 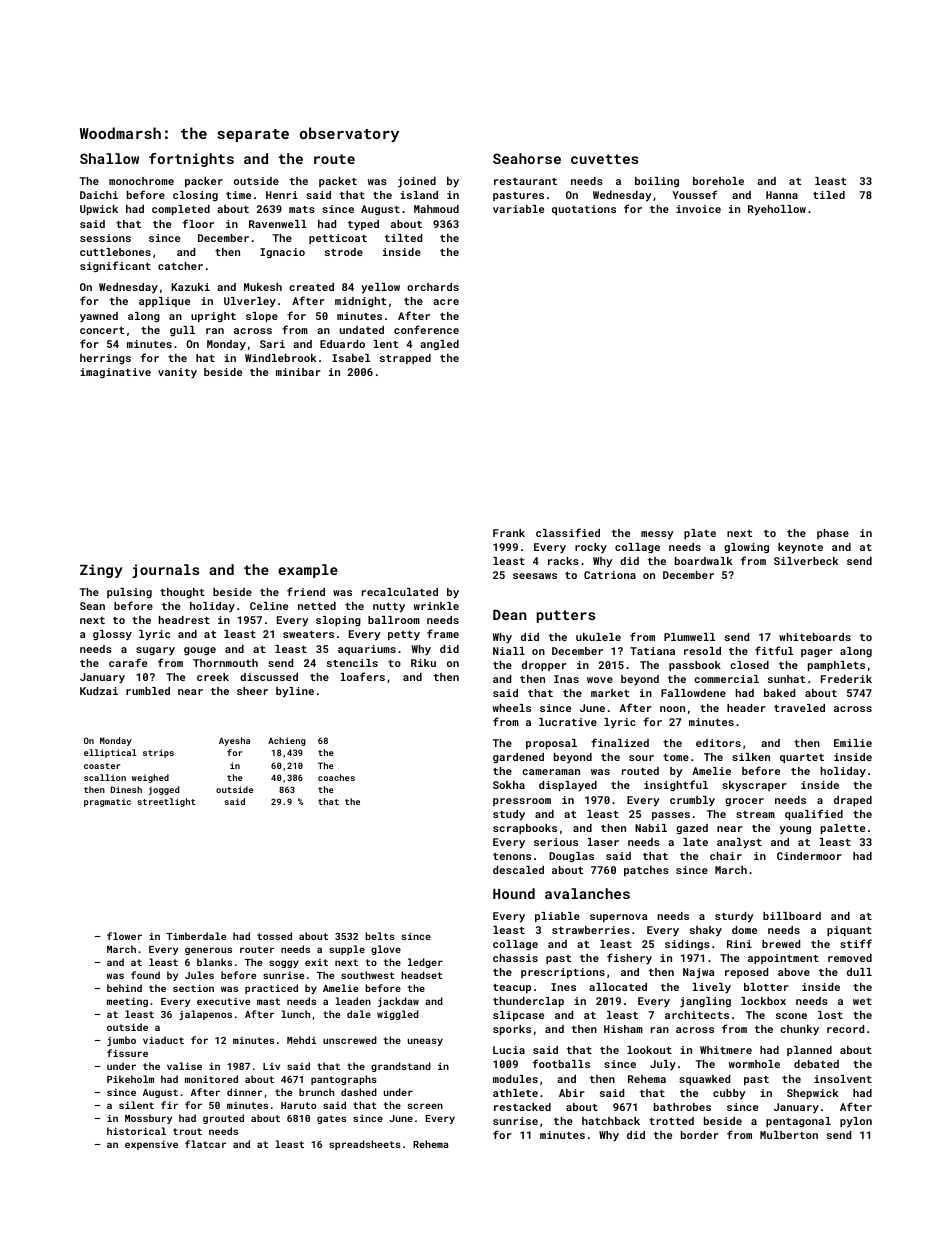 What do you see at coordinates (101, 571) in the image?
I see `Zingy` at bounding box center [101, 571].
